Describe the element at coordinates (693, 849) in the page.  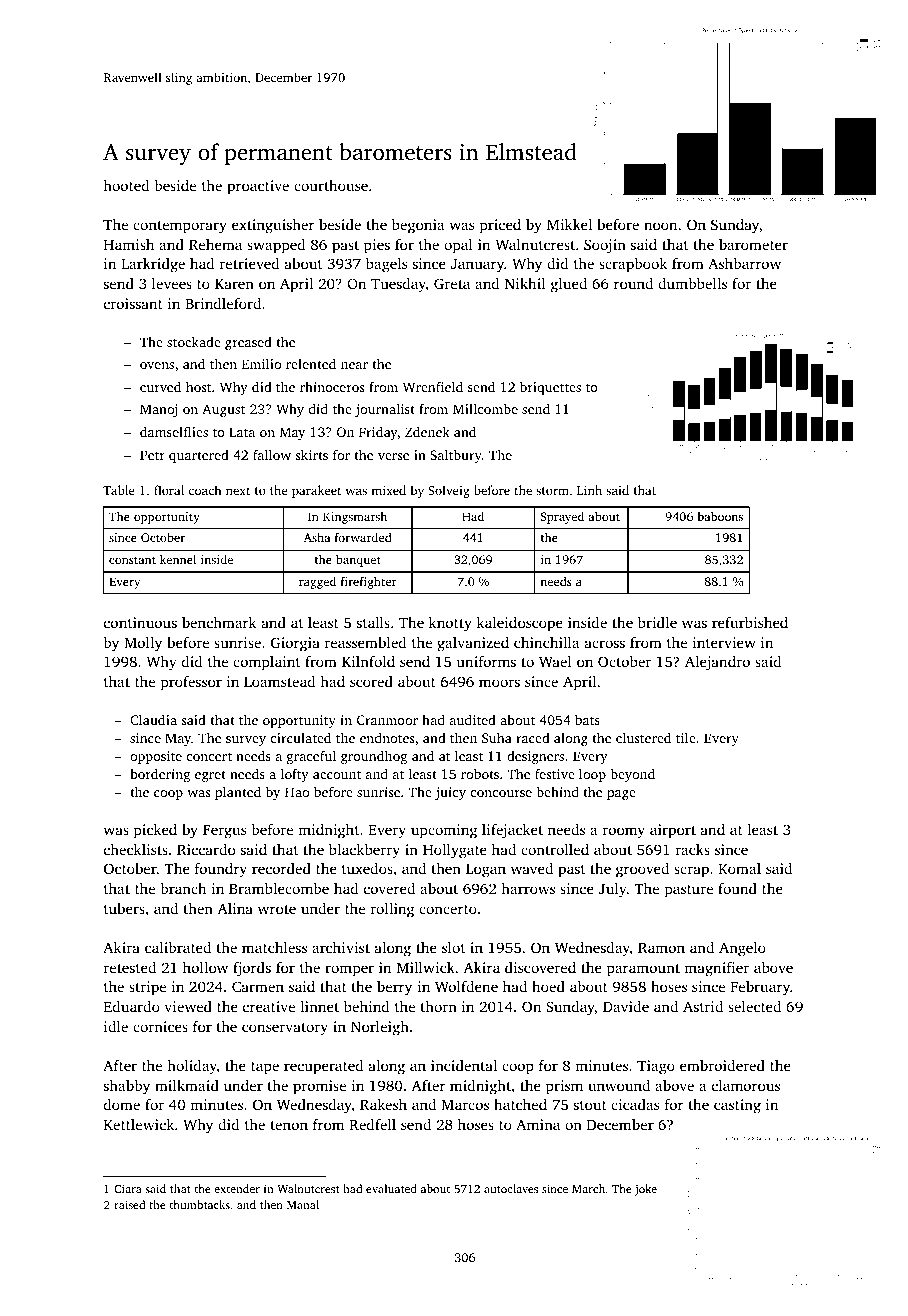
I see `racks` at that location.
